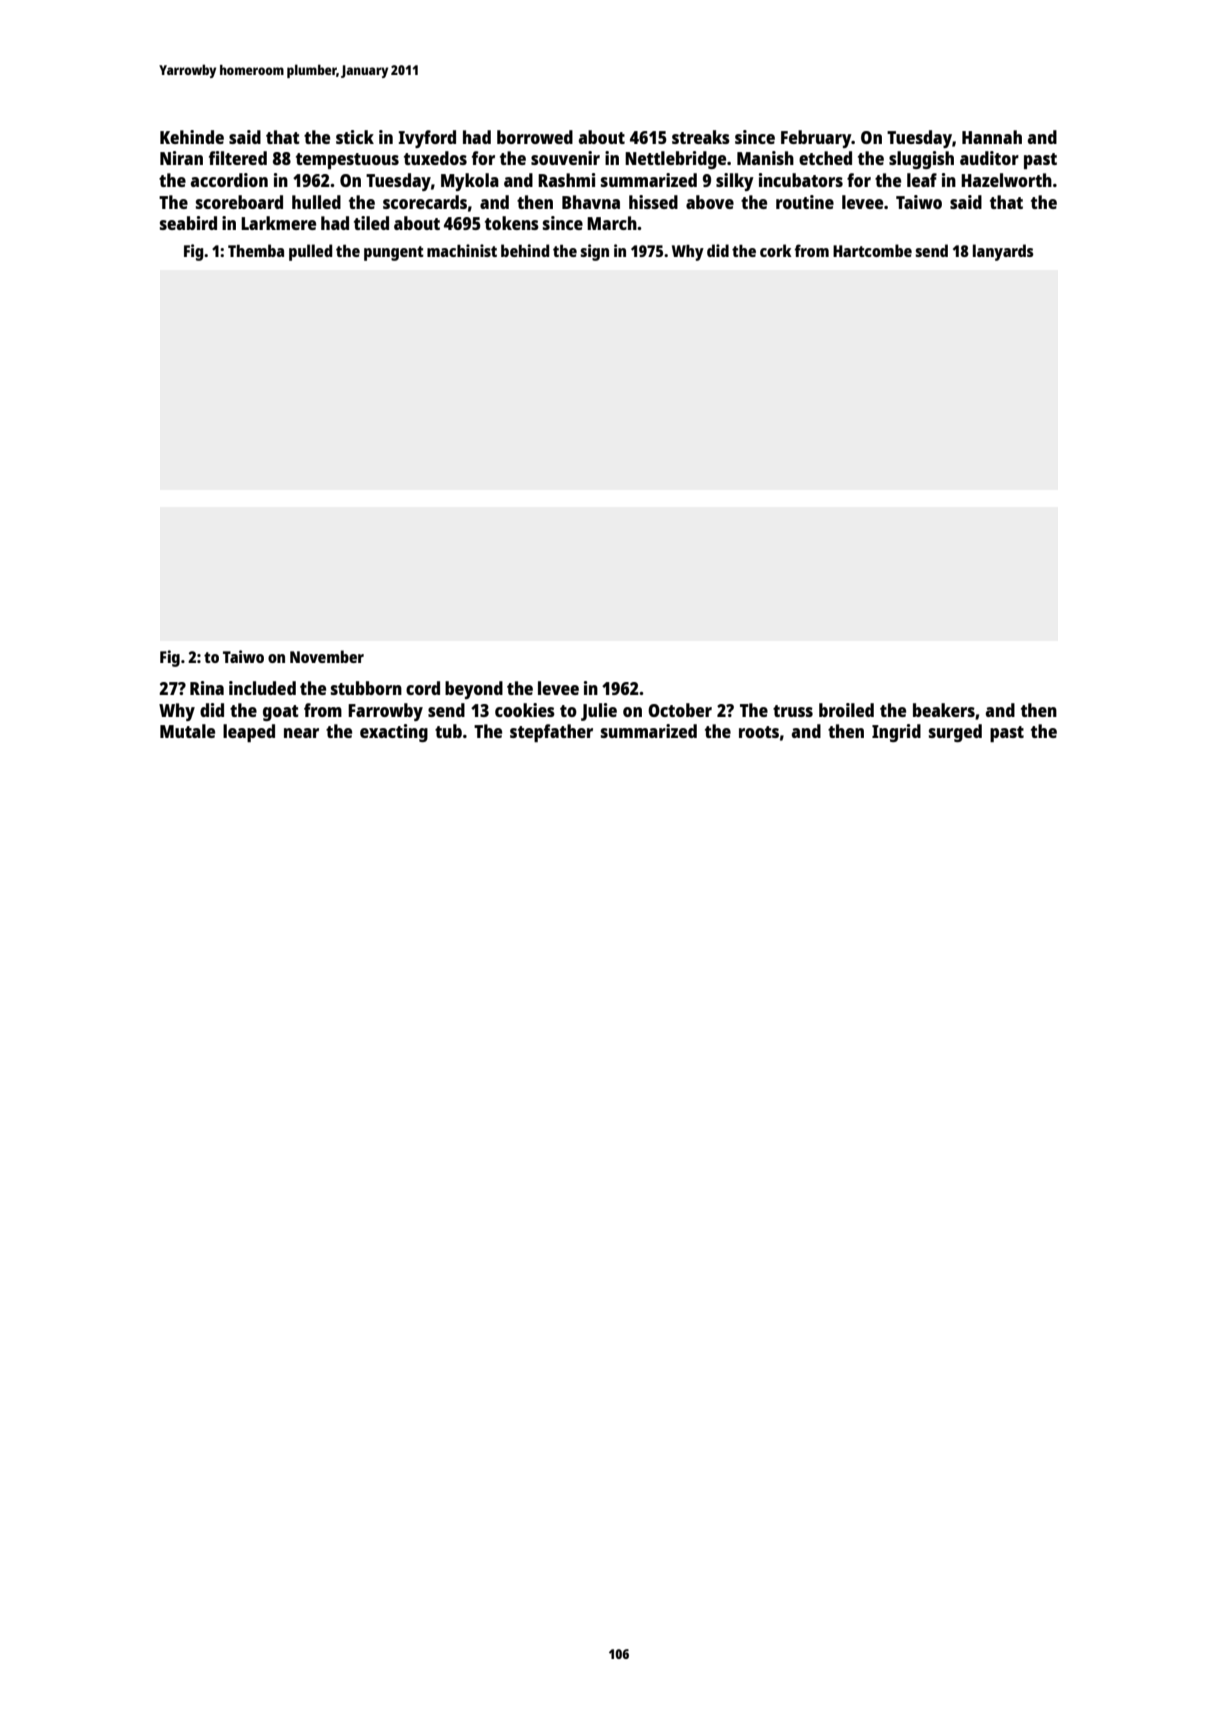 This screenshot has height=1722, width=1217. I want to click on stubborn, so click(366, 688).
